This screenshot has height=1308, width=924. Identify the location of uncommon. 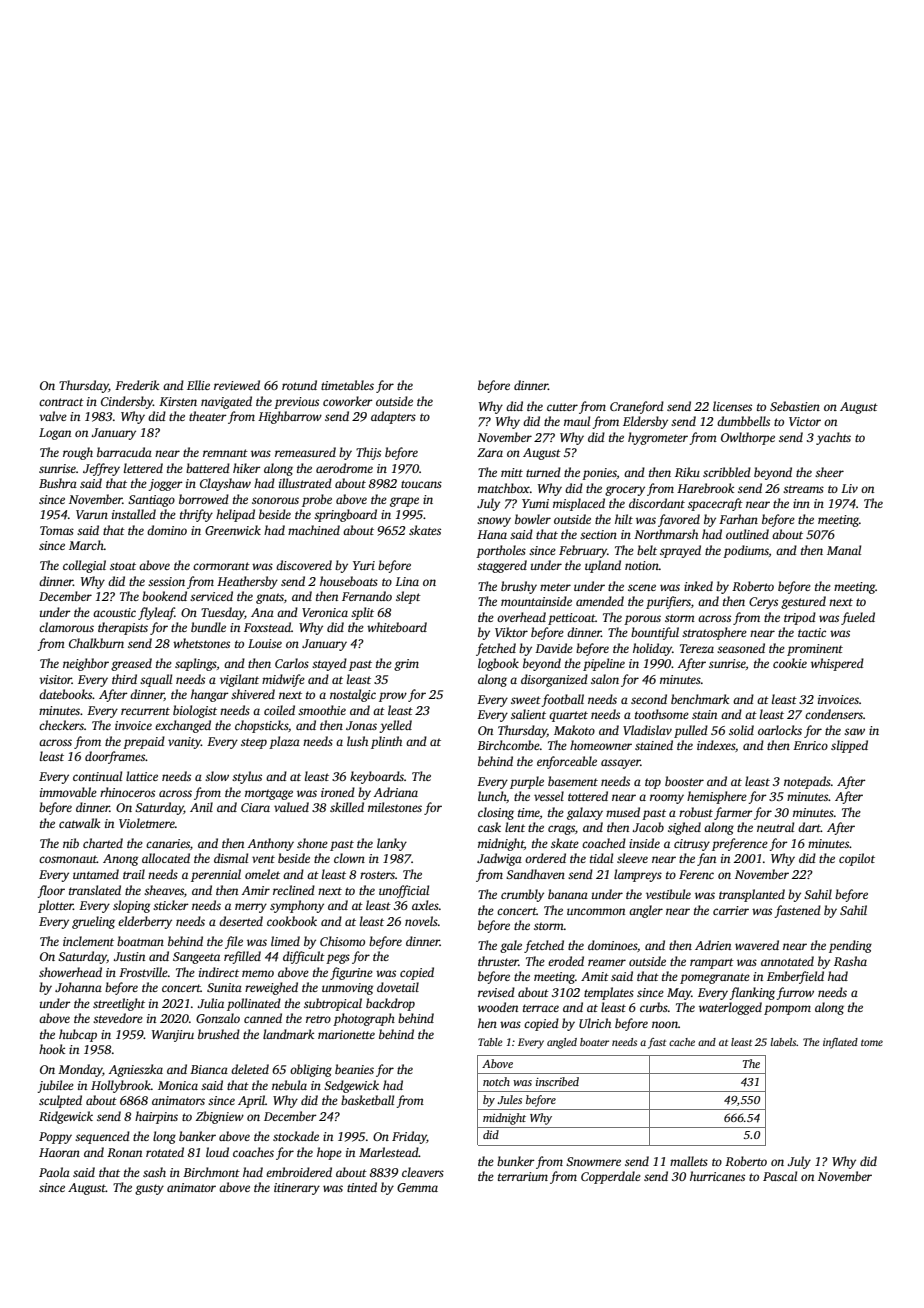
(596, 911).
